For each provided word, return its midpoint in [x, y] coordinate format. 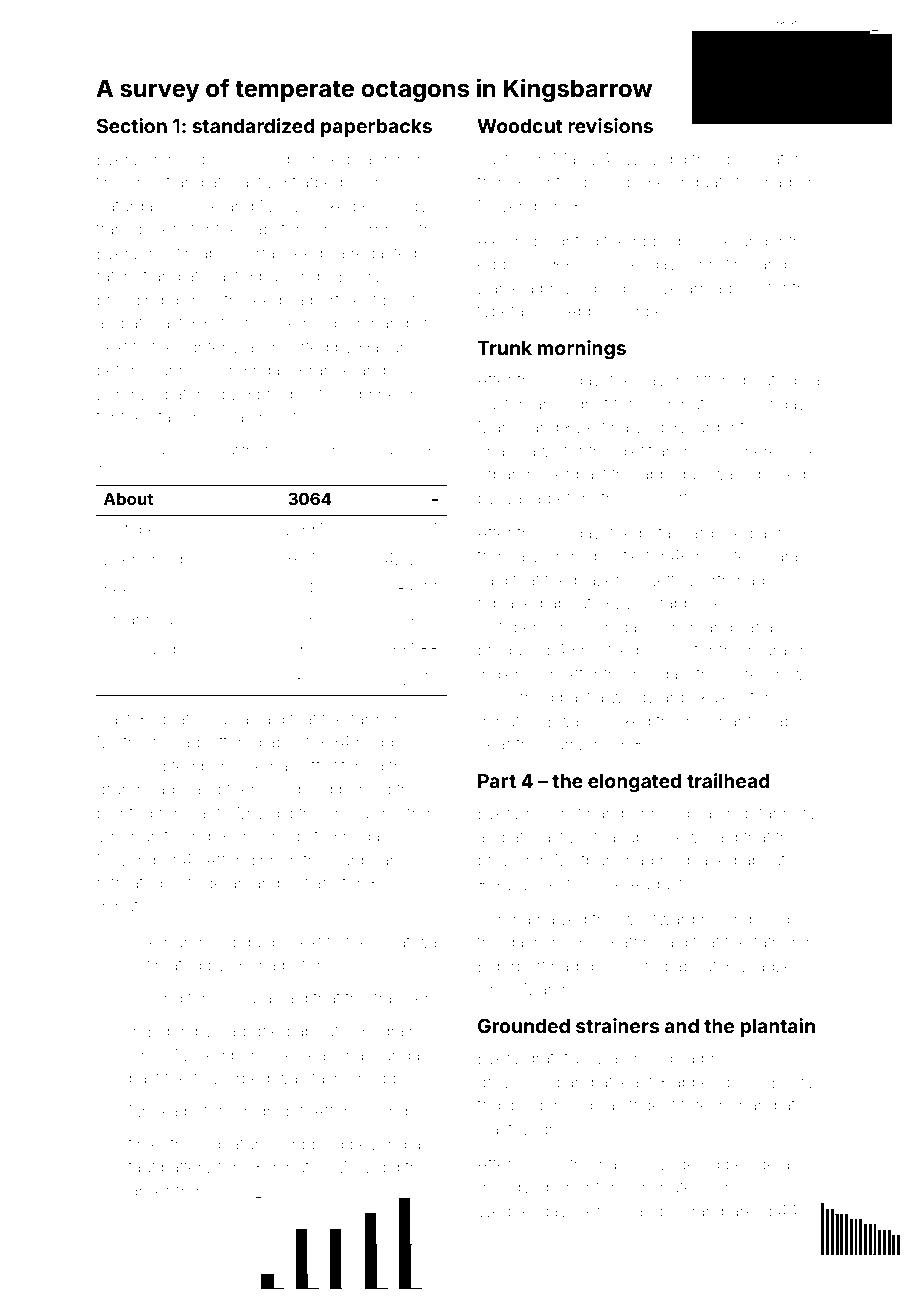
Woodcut [520, 126]
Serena [504, 918]
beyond [378, 1146]
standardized [253, 125]
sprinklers [387, 395]
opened [776, 475]
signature [234, 1146]
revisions [610, 125]
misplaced [698, 861]
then [243, 789]
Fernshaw [374, 450]
